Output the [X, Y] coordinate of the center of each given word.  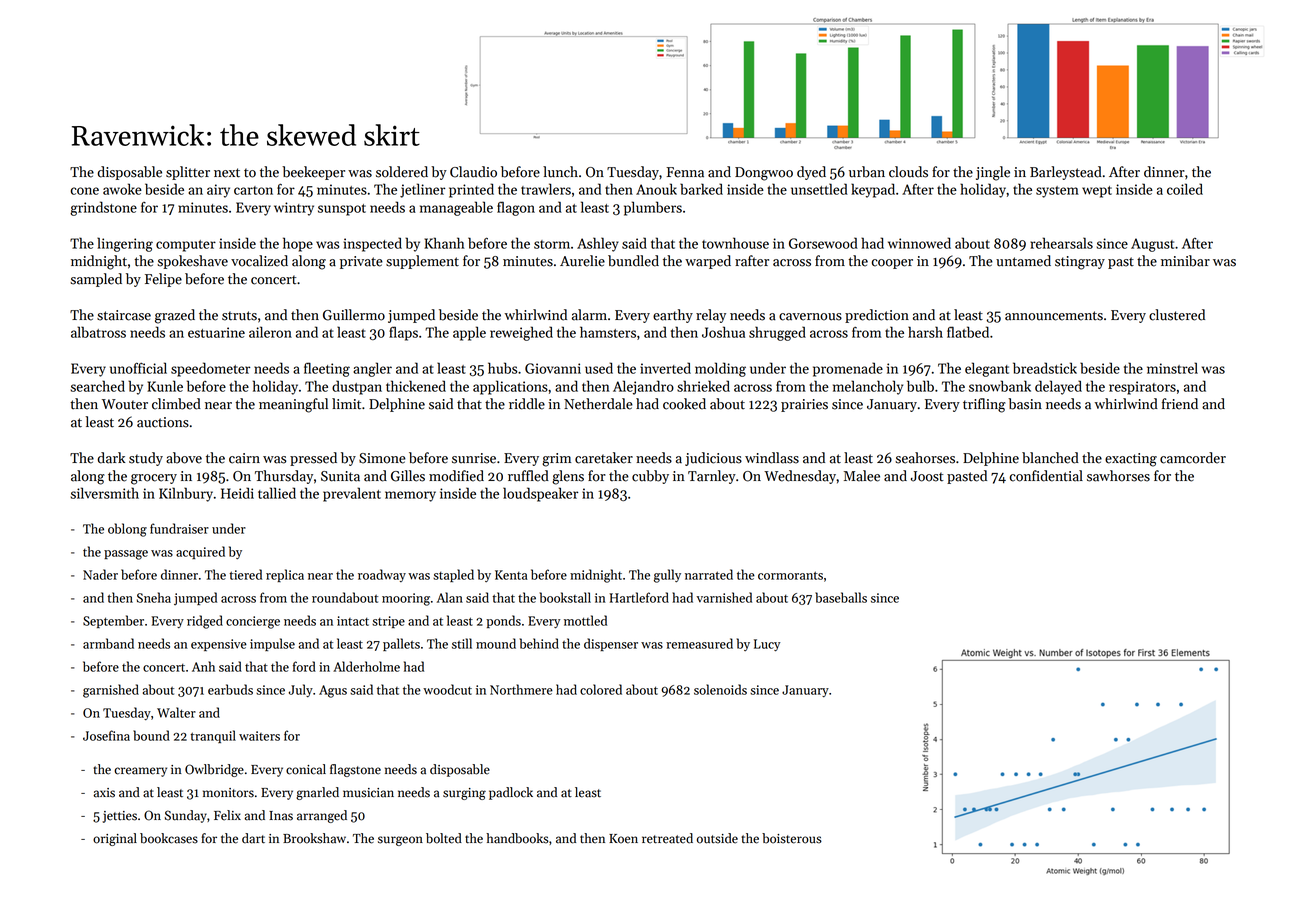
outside [717, 838]
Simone [382, 458]
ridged [205, 622]
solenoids [720, 689]
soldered [402, 172]
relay [711, 316]
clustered [1177, 315]
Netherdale [598, 404]
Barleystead [1066, 173]
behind [539, 643]
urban [867, 172]
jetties [119, 817]
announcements [1054, 316]
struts [239, 316]
